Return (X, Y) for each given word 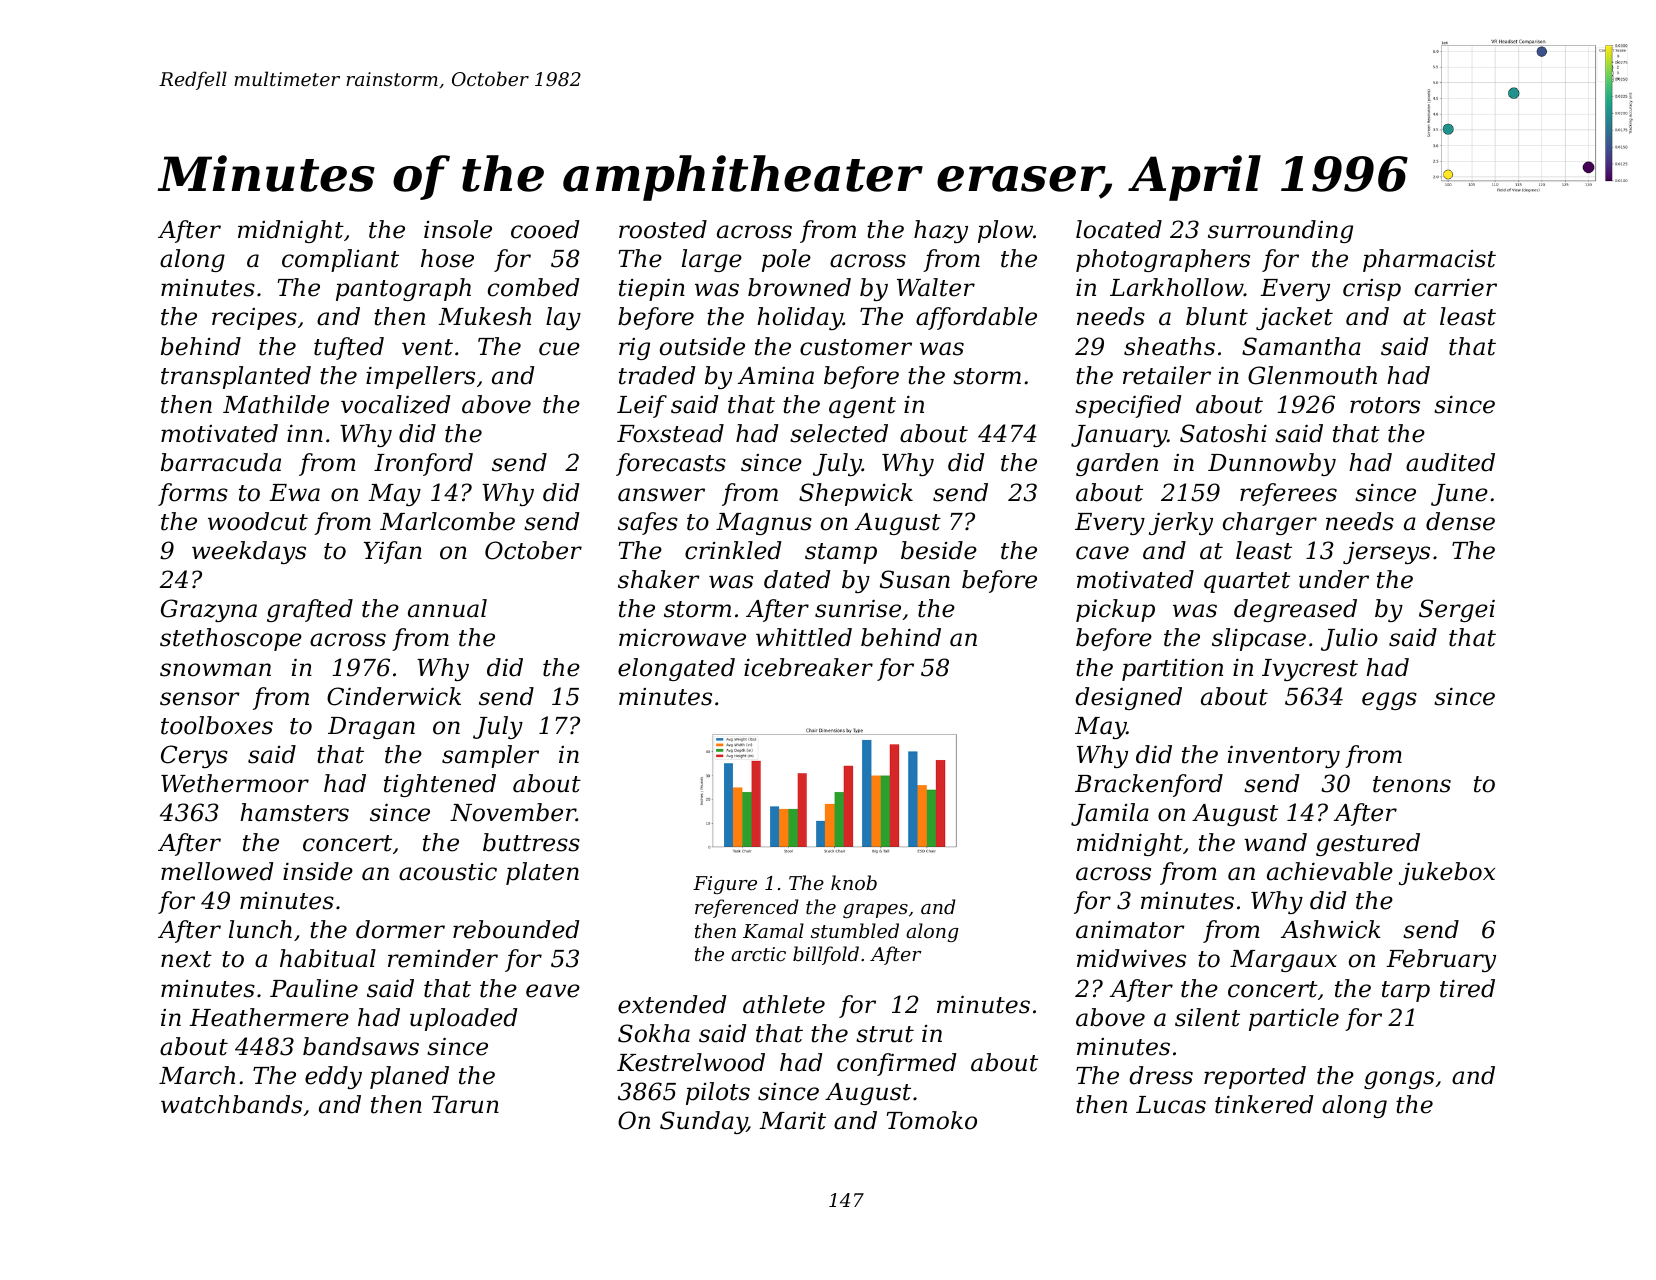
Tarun (465, 1105)
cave (1102, 553)
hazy (941, 231)
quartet (1247, 582)
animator (1130, 930)
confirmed (897, 1064)
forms (193, 494)
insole (458, 229)
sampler (490, 756)
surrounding (1280, 231)
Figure (725, 885)
